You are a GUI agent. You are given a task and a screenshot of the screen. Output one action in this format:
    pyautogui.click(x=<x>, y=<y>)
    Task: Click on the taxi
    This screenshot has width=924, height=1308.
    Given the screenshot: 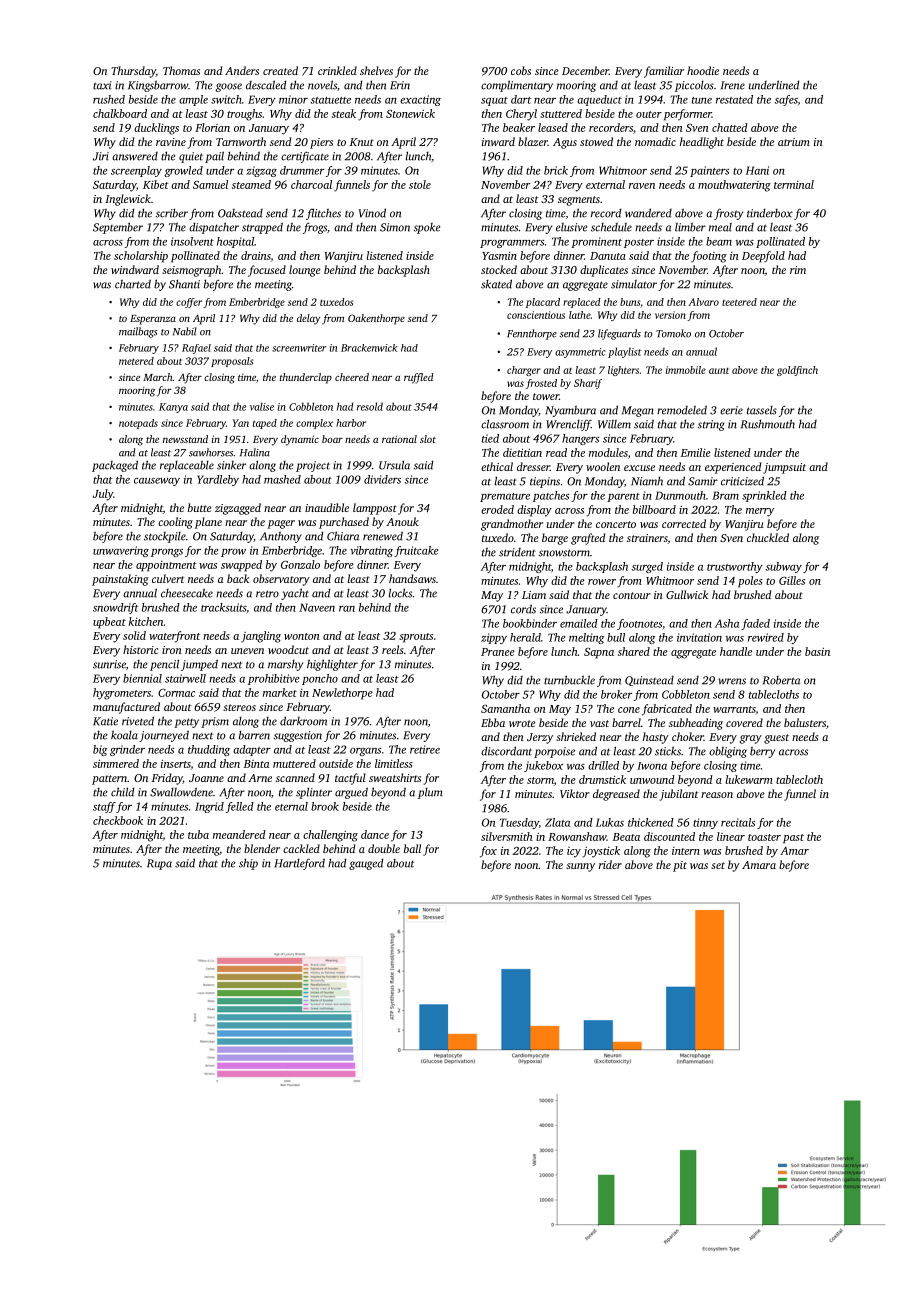 What is the action you would take?
    pyautogui.click(x=102, y=85)
